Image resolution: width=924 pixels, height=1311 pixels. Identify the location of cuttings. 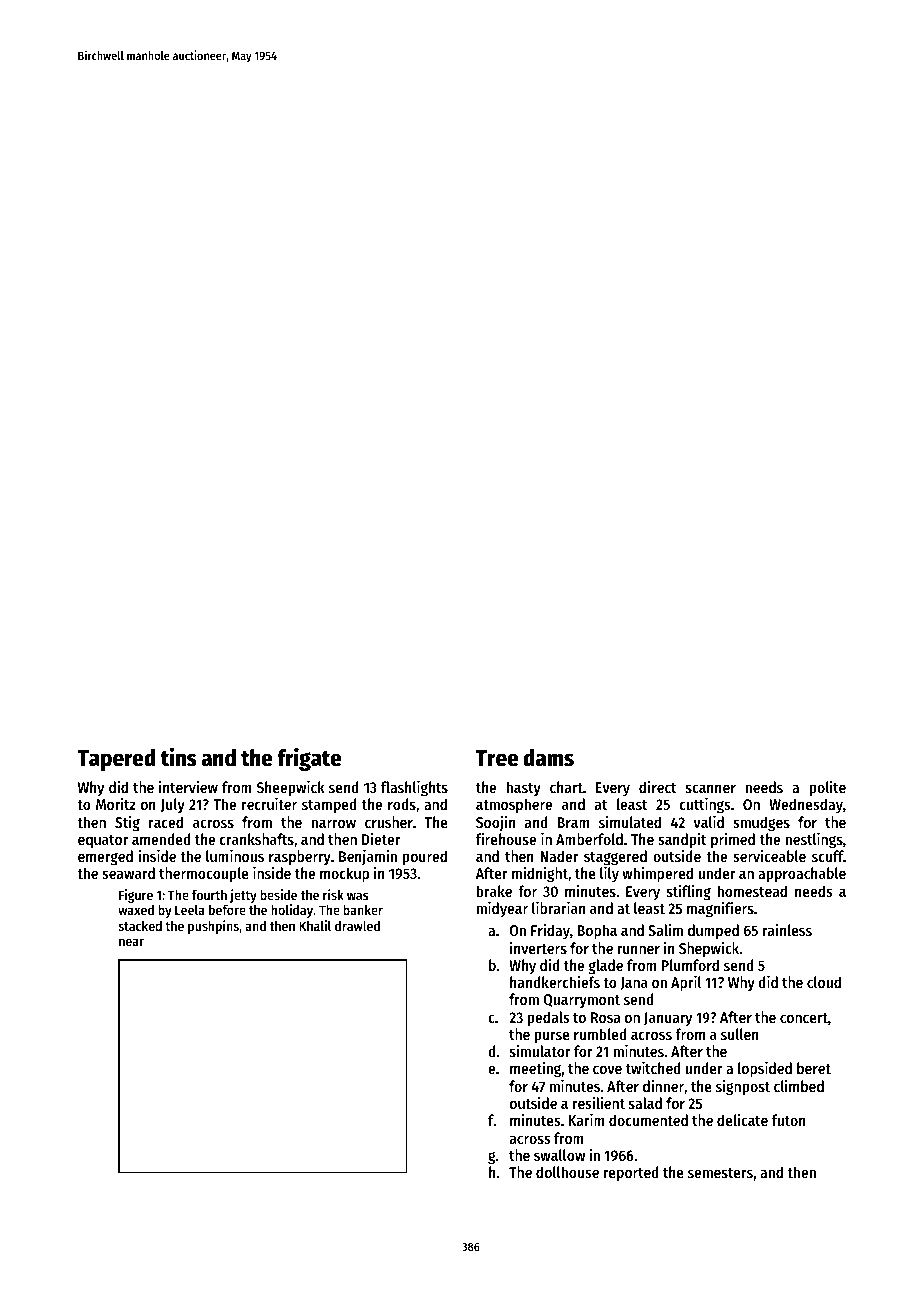
(705, 806).
